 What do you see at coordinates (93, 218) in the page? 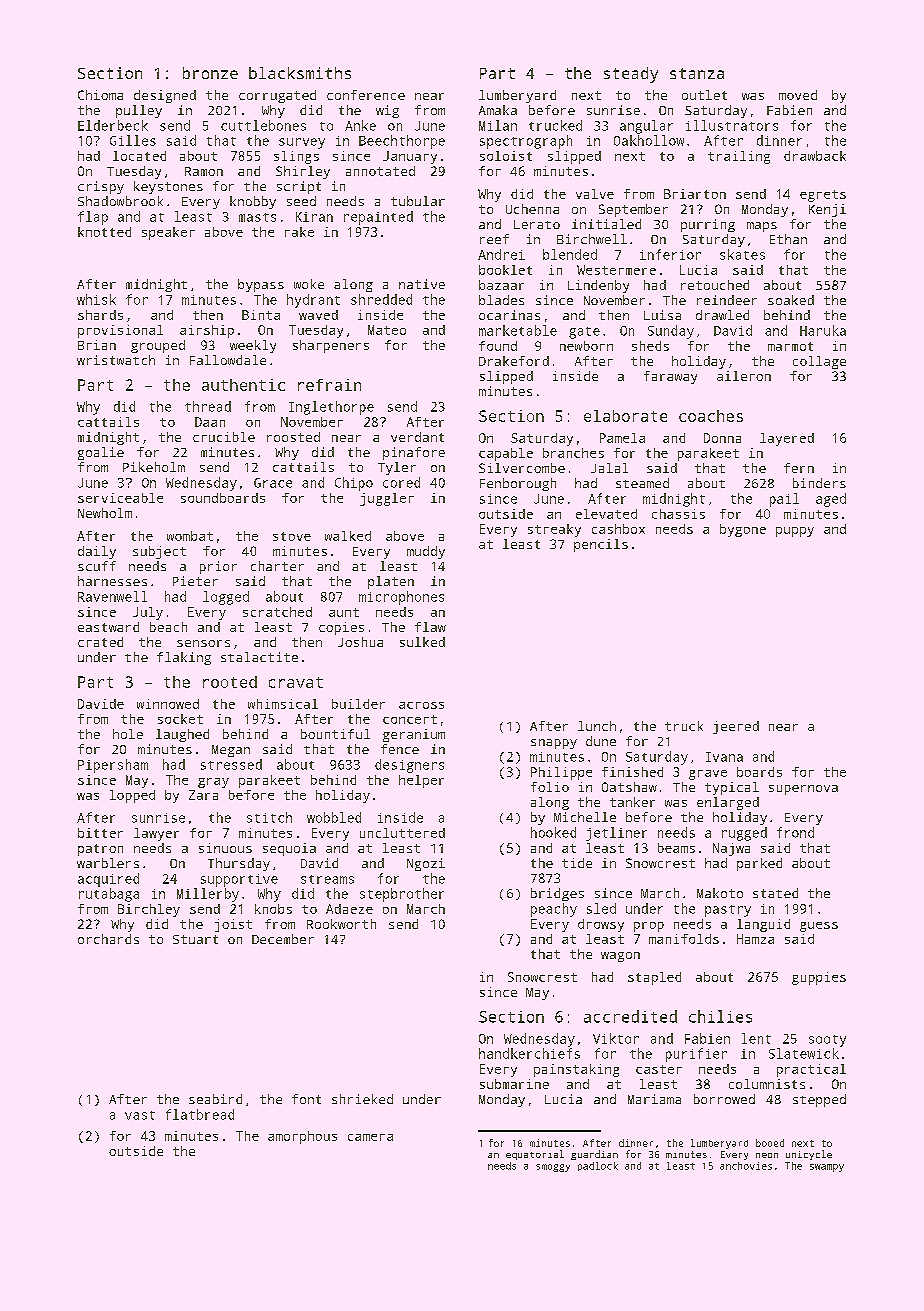
I see `flap` at bounding box center [93, 218].
